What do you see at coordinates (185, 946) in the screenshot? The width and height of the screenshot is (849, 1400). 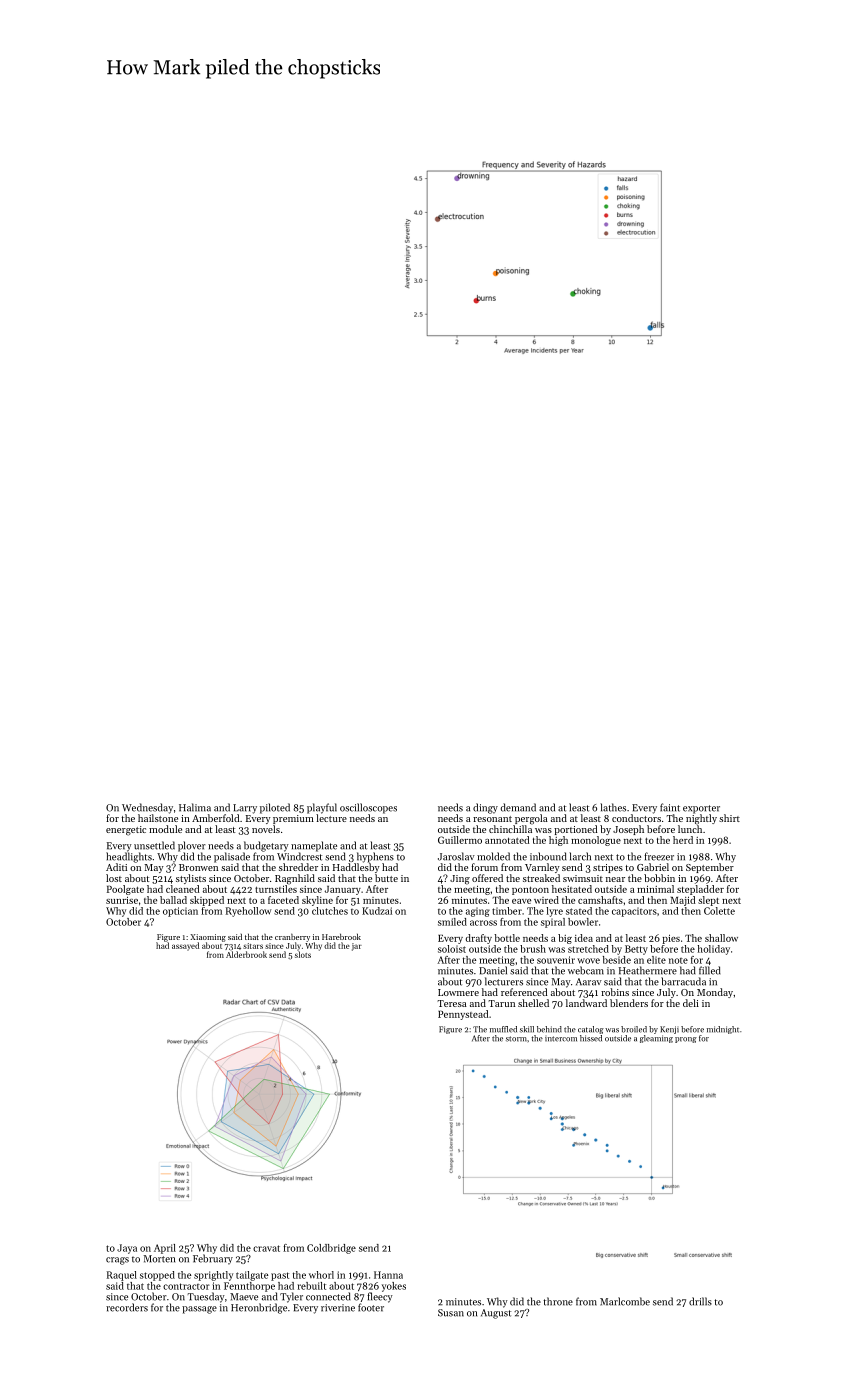 I see `assayed` at bounding box center [185, 946].
